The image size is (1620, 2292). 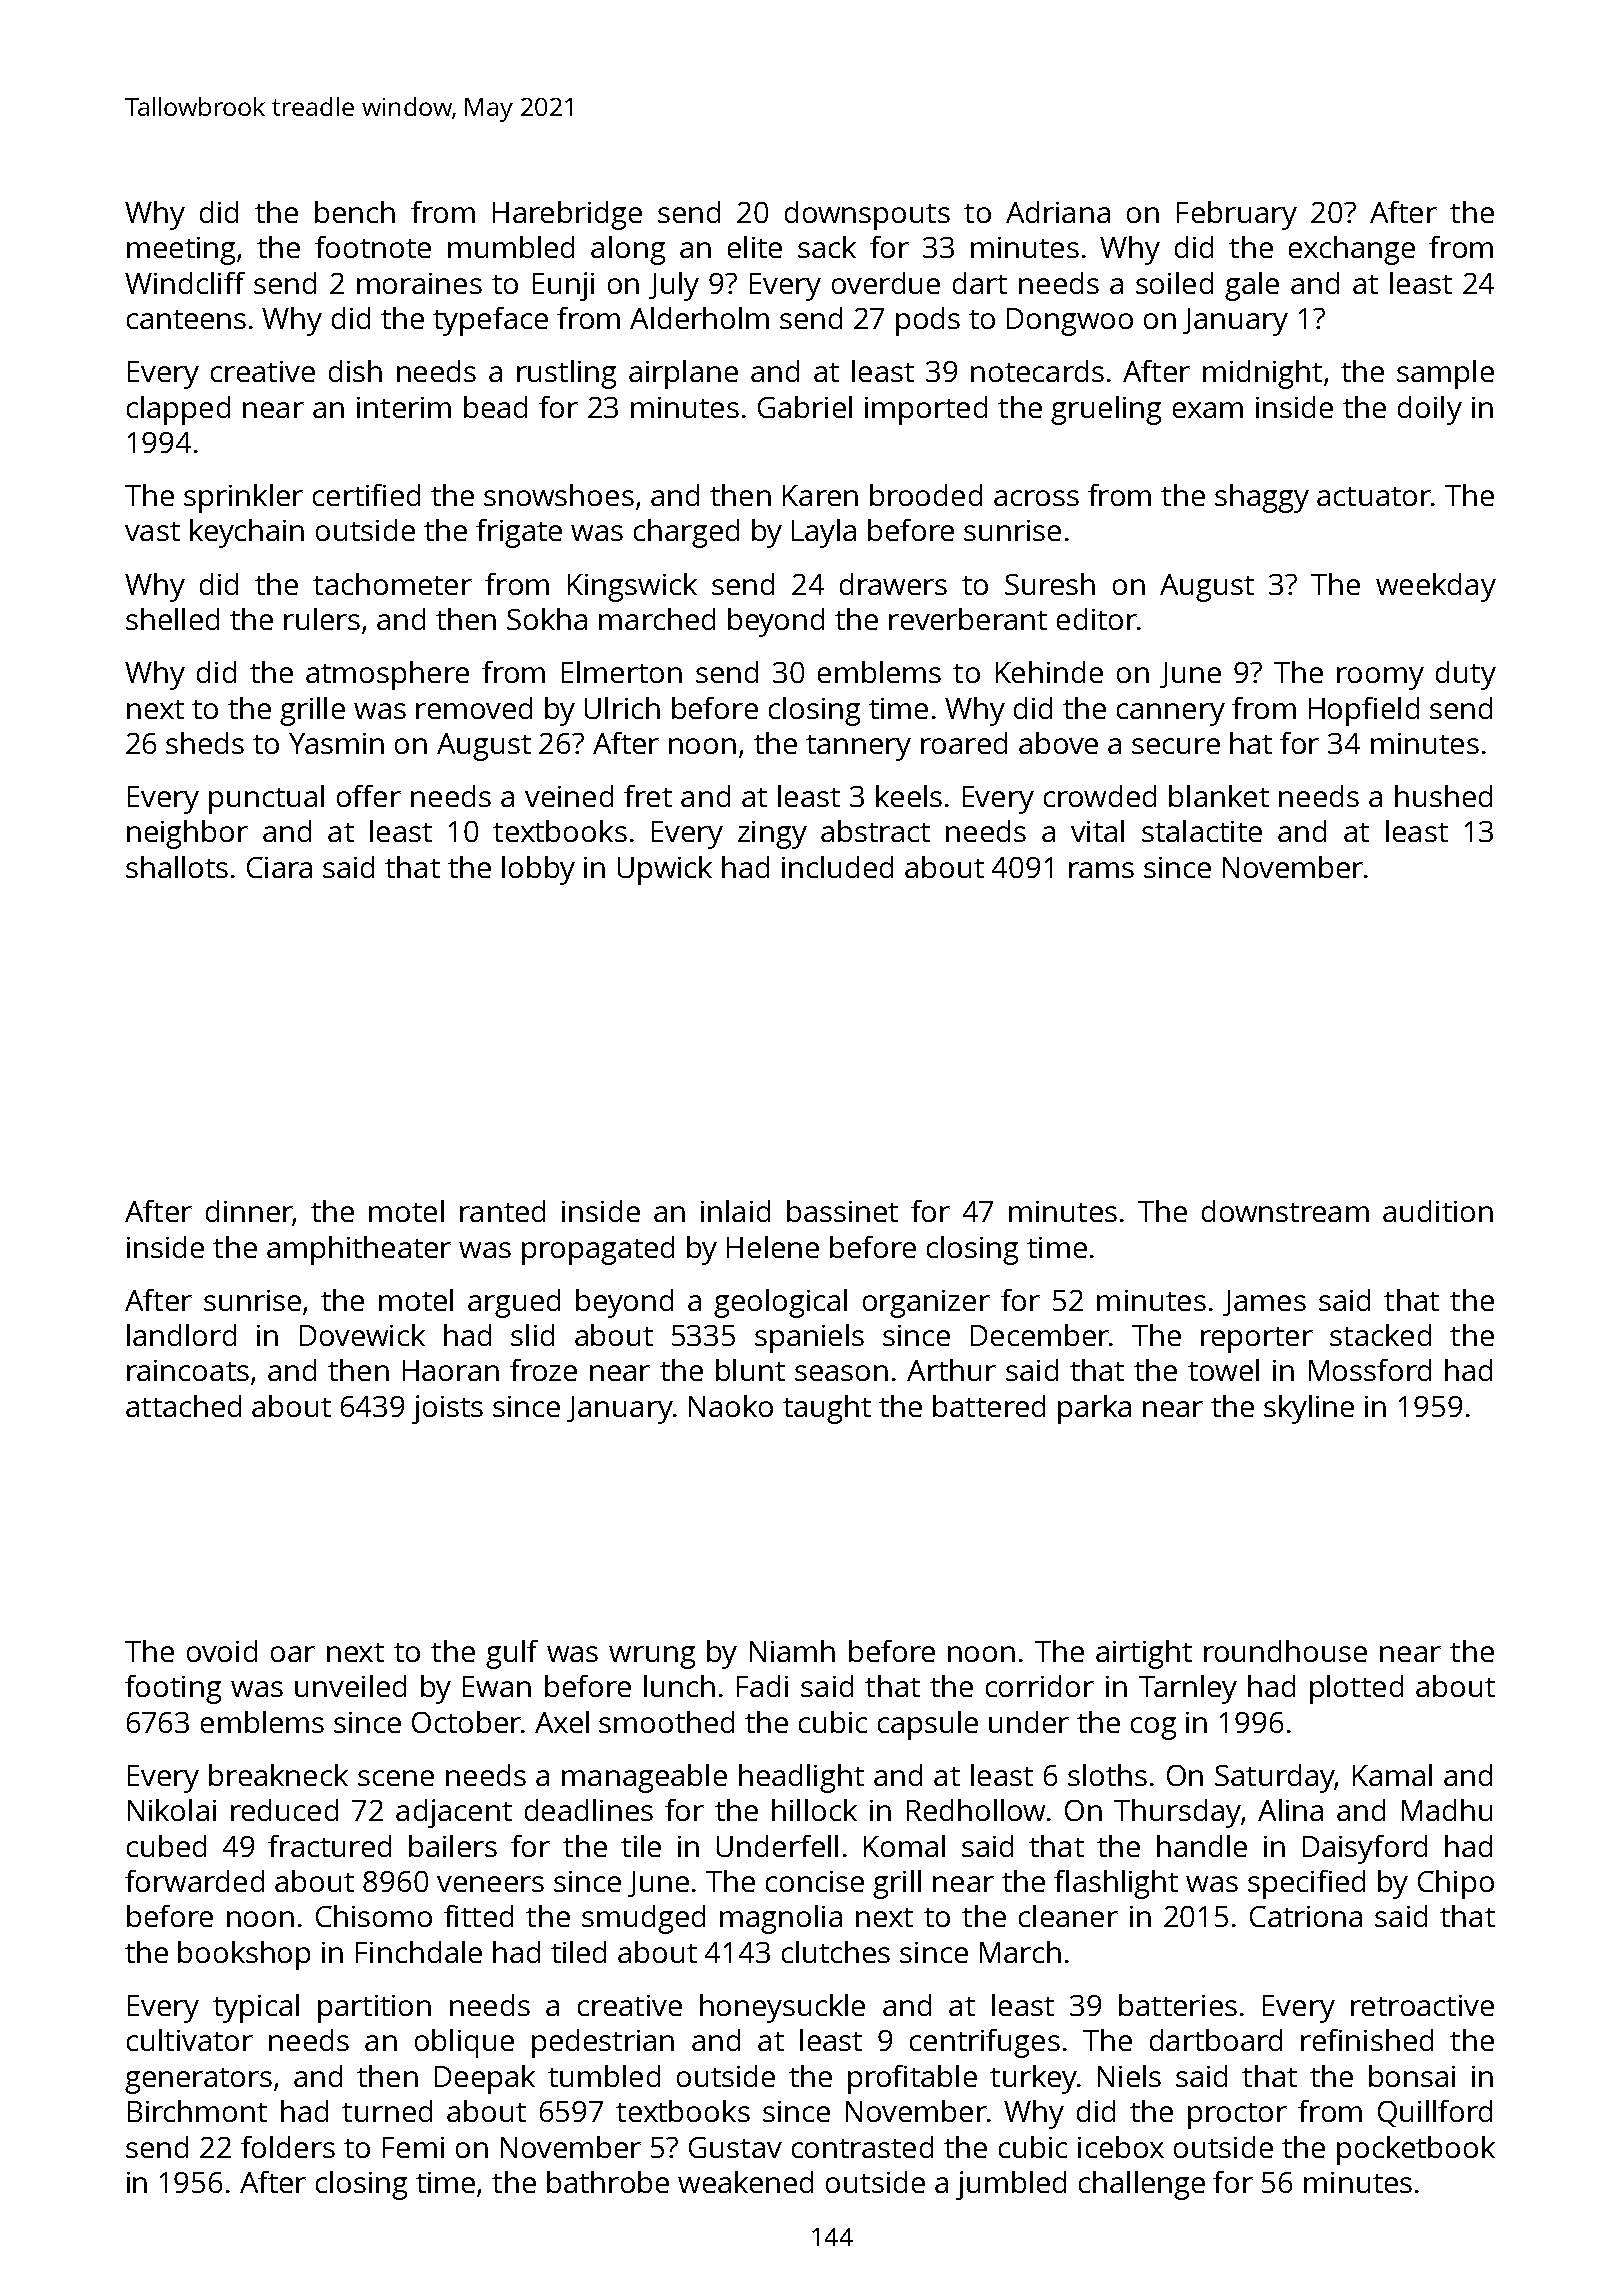 What do you see at coordinates (355, 212) in the page?
I see `bench` at bounding box center [355, 212].
